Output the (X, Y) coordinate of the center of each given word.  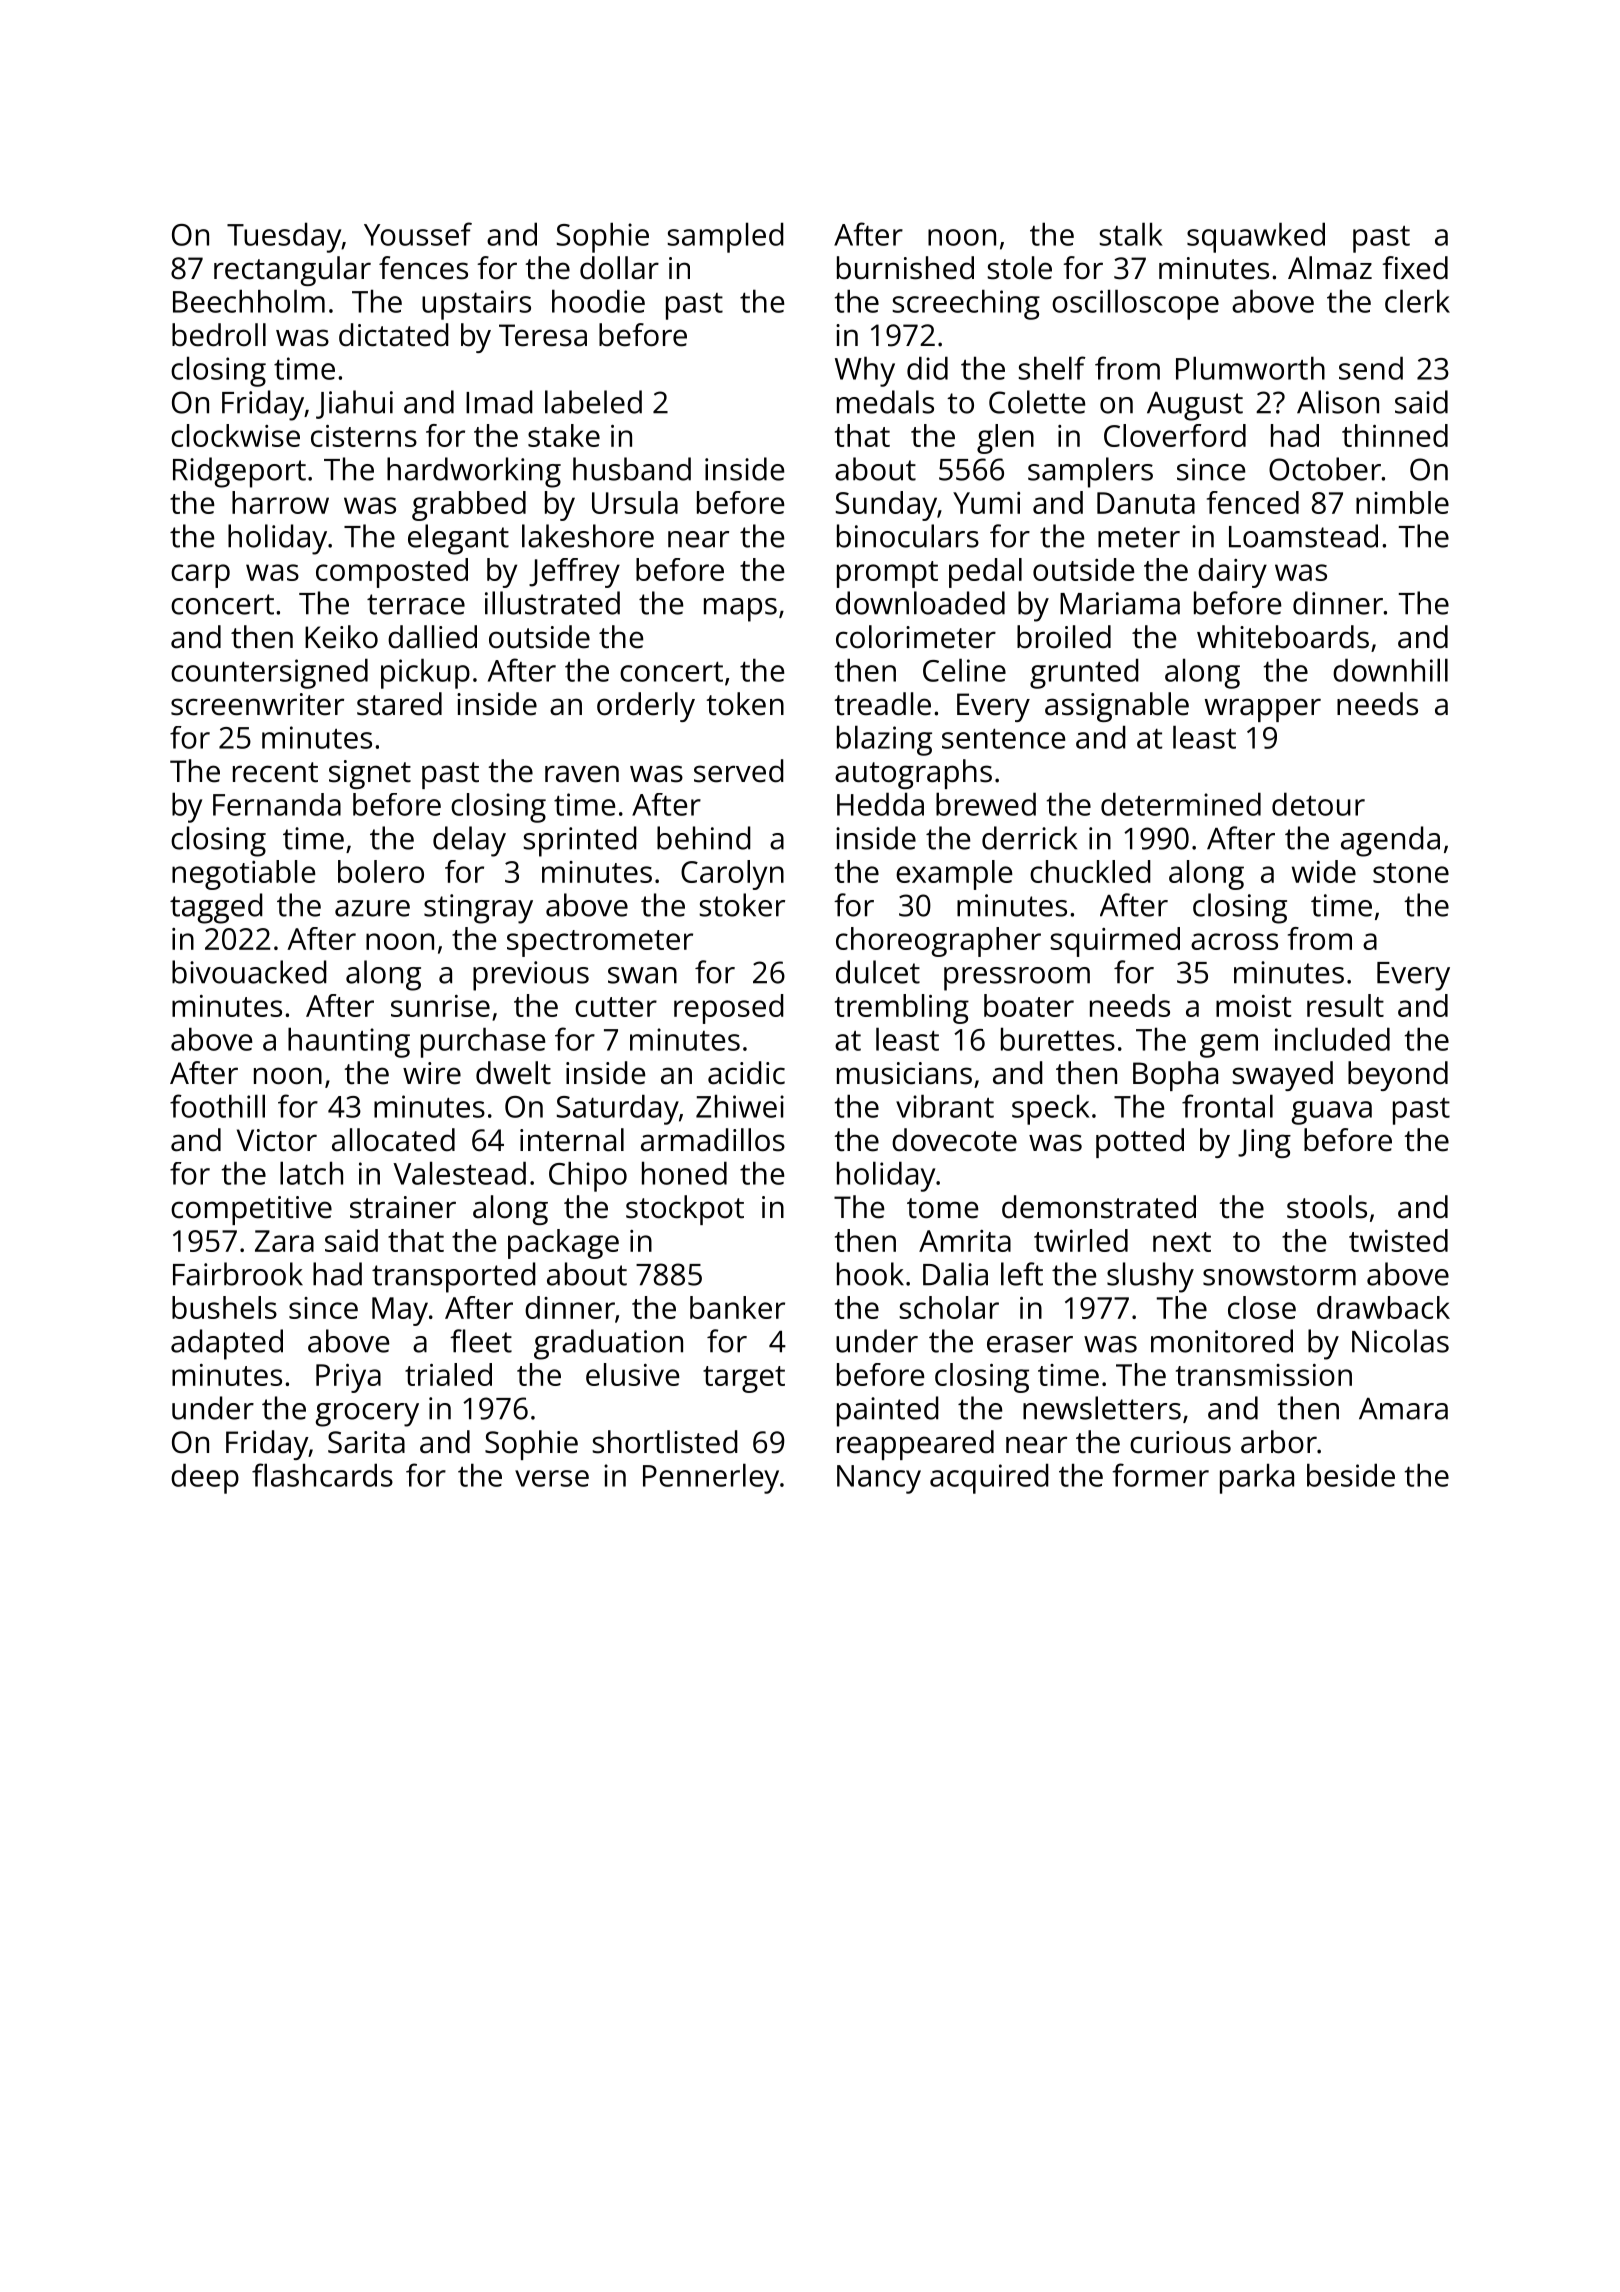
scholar (949, 1307)
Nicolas (1400, 1341)
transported (454, 1277)
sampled (725, 237)
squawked (1256, 237)
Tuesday (284, 237)
